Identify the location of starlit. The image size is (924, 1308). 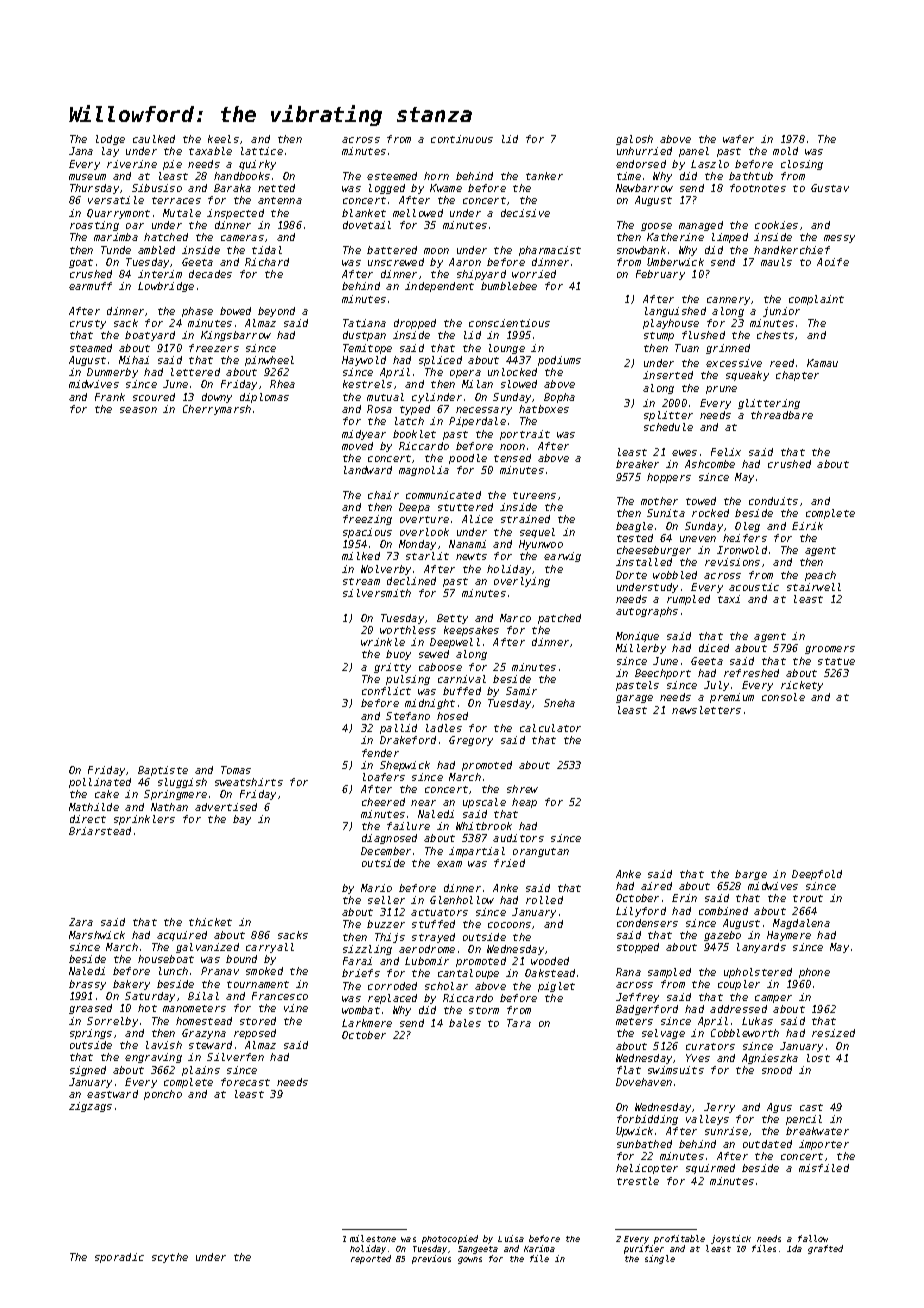
(427, 556).
